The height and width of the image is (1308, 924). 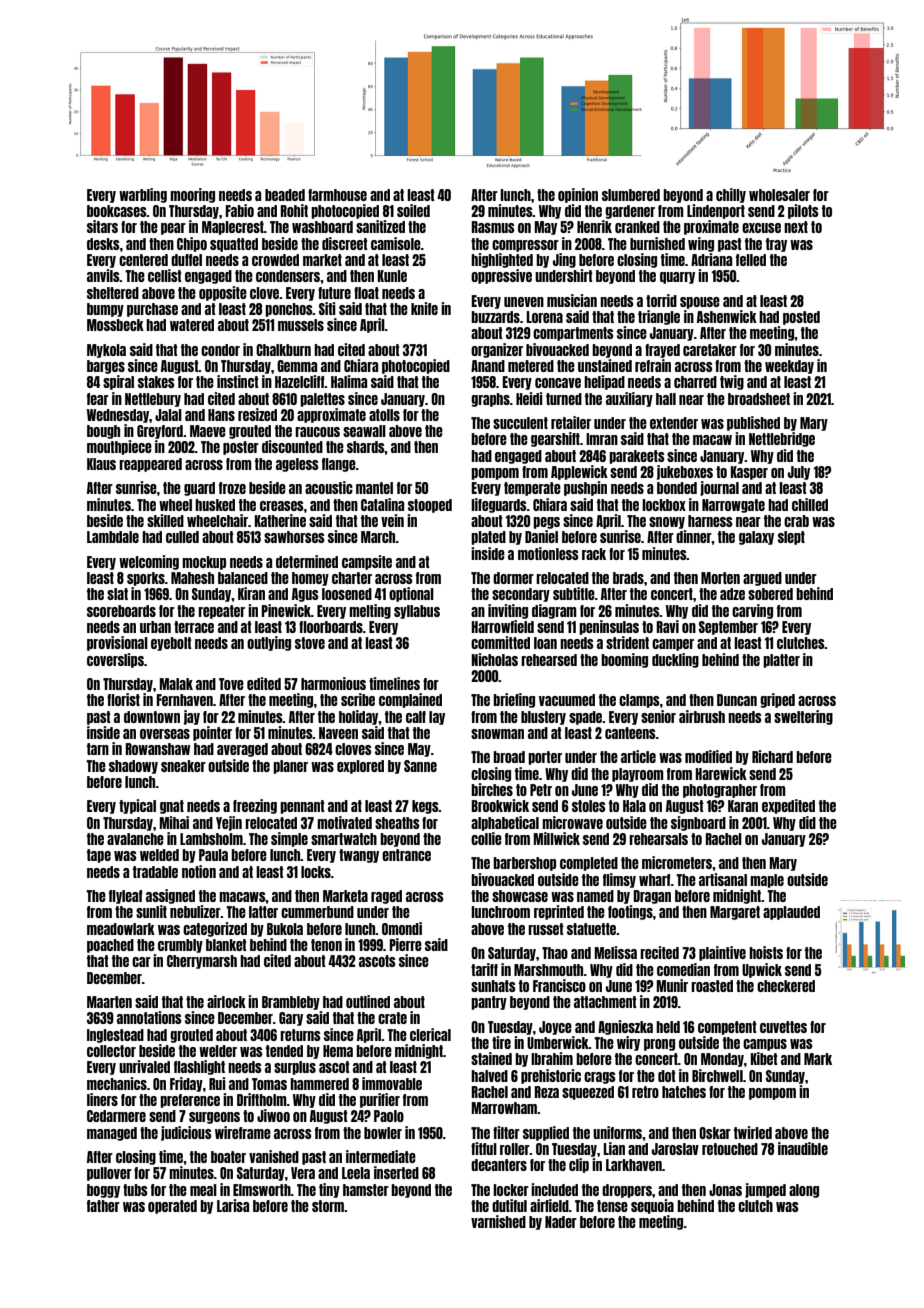 What do you see at coordinates (165, 520) in the image?
I see `skilled` at bounding box center [165, 520].
